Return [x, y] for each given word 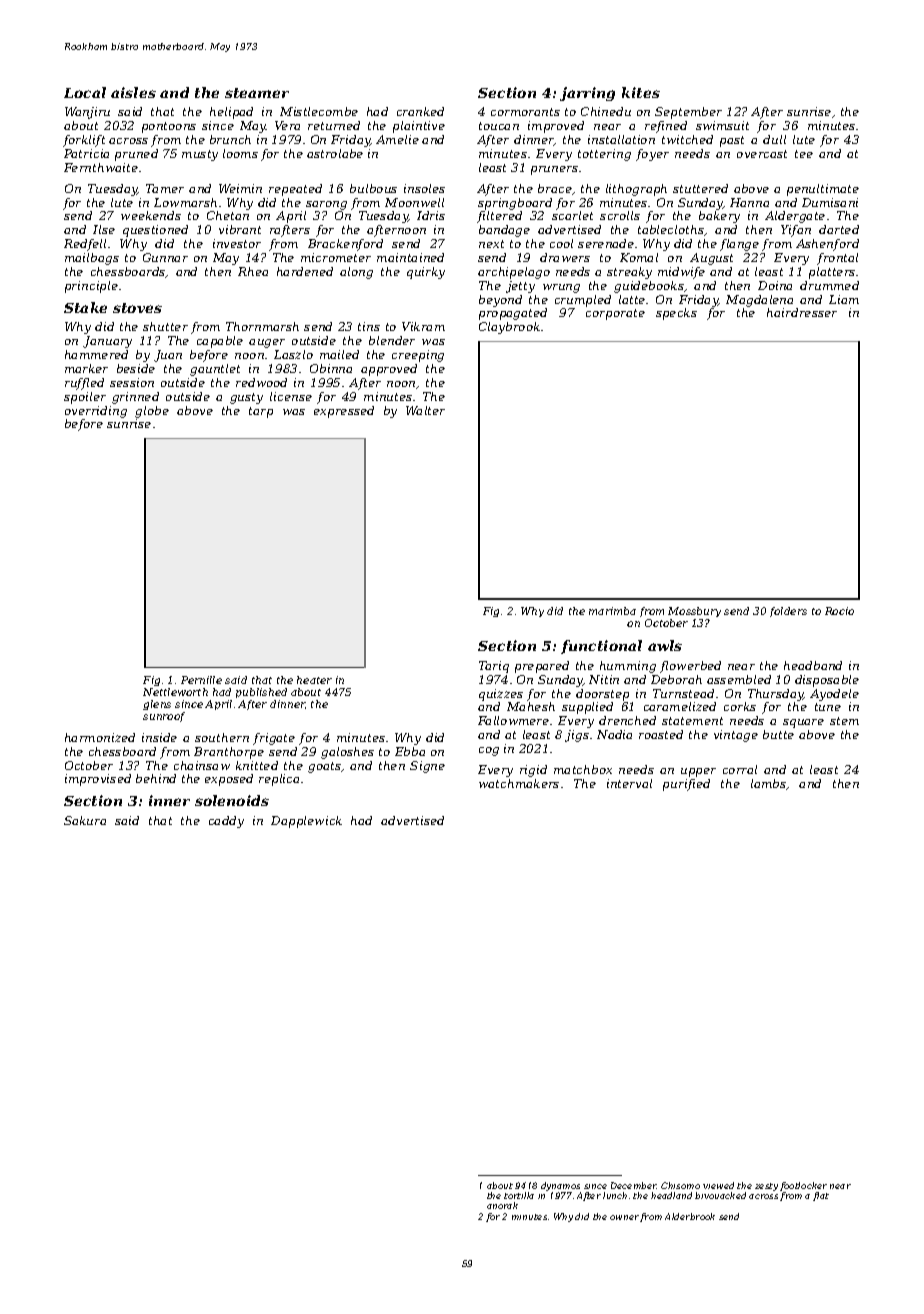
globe [152, 412]
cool [561, 243]
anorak [502, 1205]
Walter [425, 410]
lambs [768, 783]
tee [804, 154]
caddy [226, 822]
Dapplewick [306, 822]
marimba [612, 611]
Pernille [201, 680]
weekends [151, 215]
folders [788, 612]
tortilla [519, 1195]
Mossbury [694, 612]
